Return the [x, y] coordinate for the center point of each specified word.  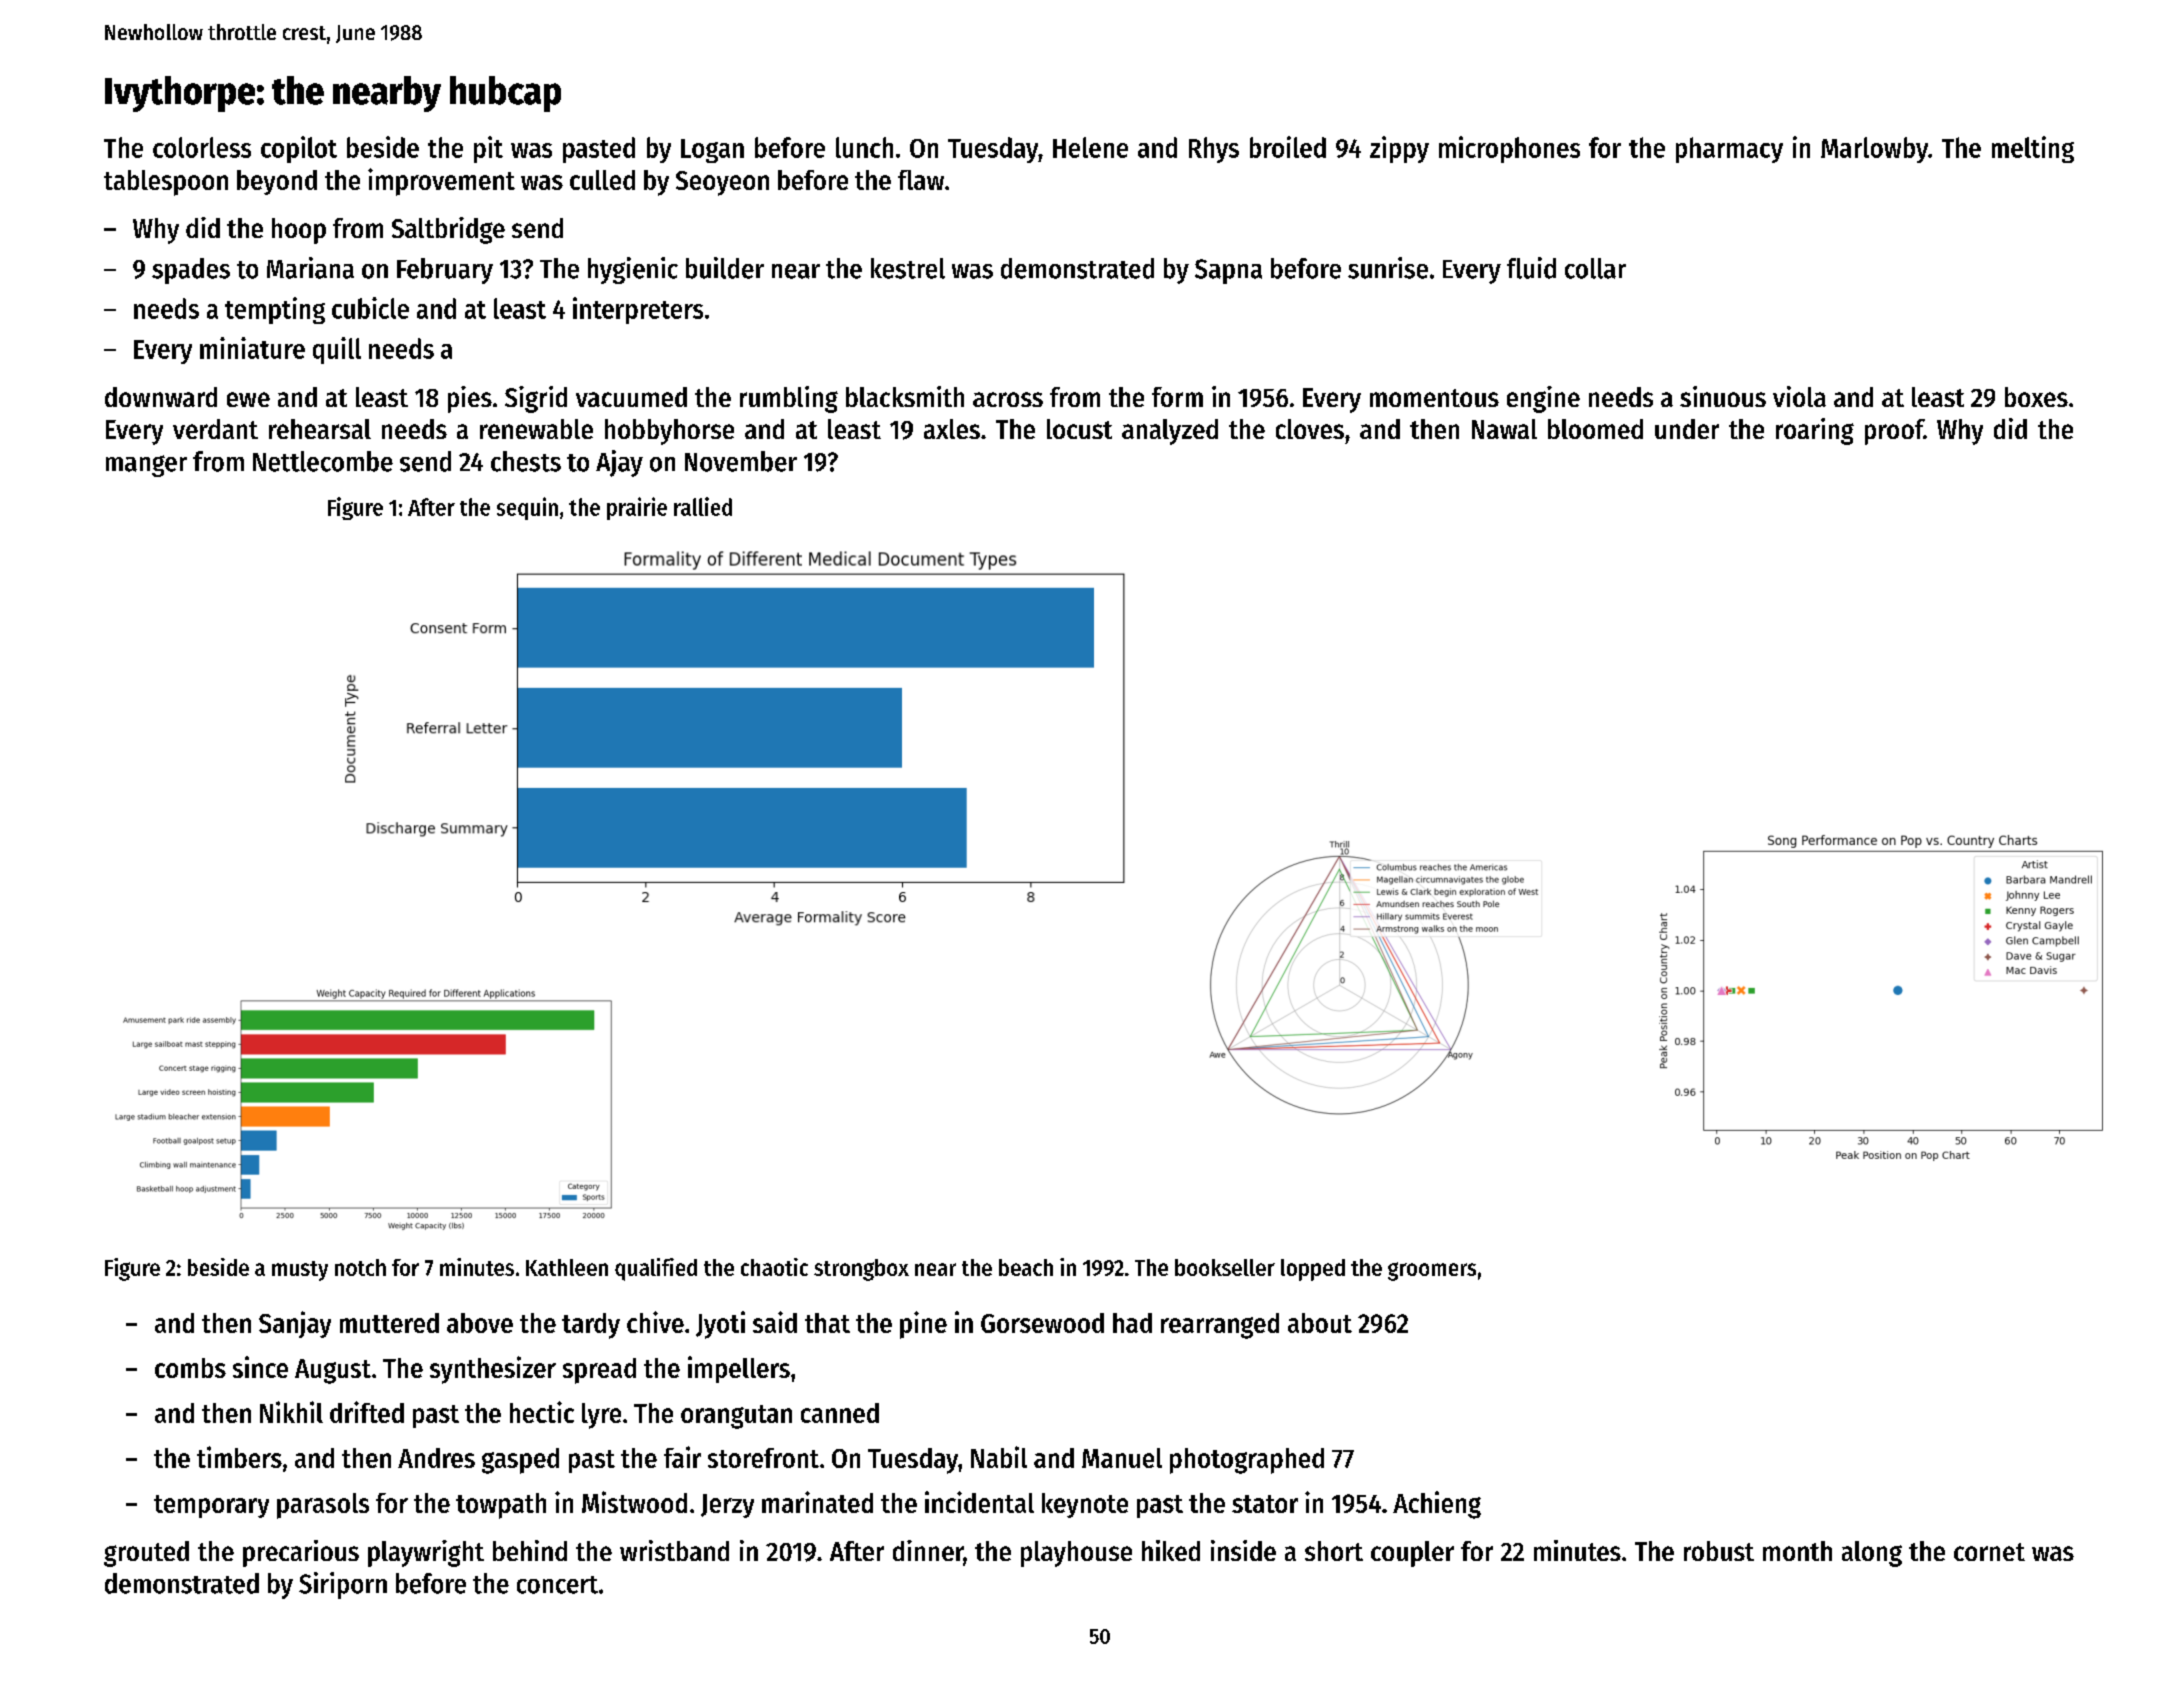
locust [1079, 429]
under [1687, 429]
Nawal [1504, 429]
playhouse [1076, 1554]
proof [1894, 432]
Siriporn [343, 1585]
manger [146, 466]
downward [161, 397]
